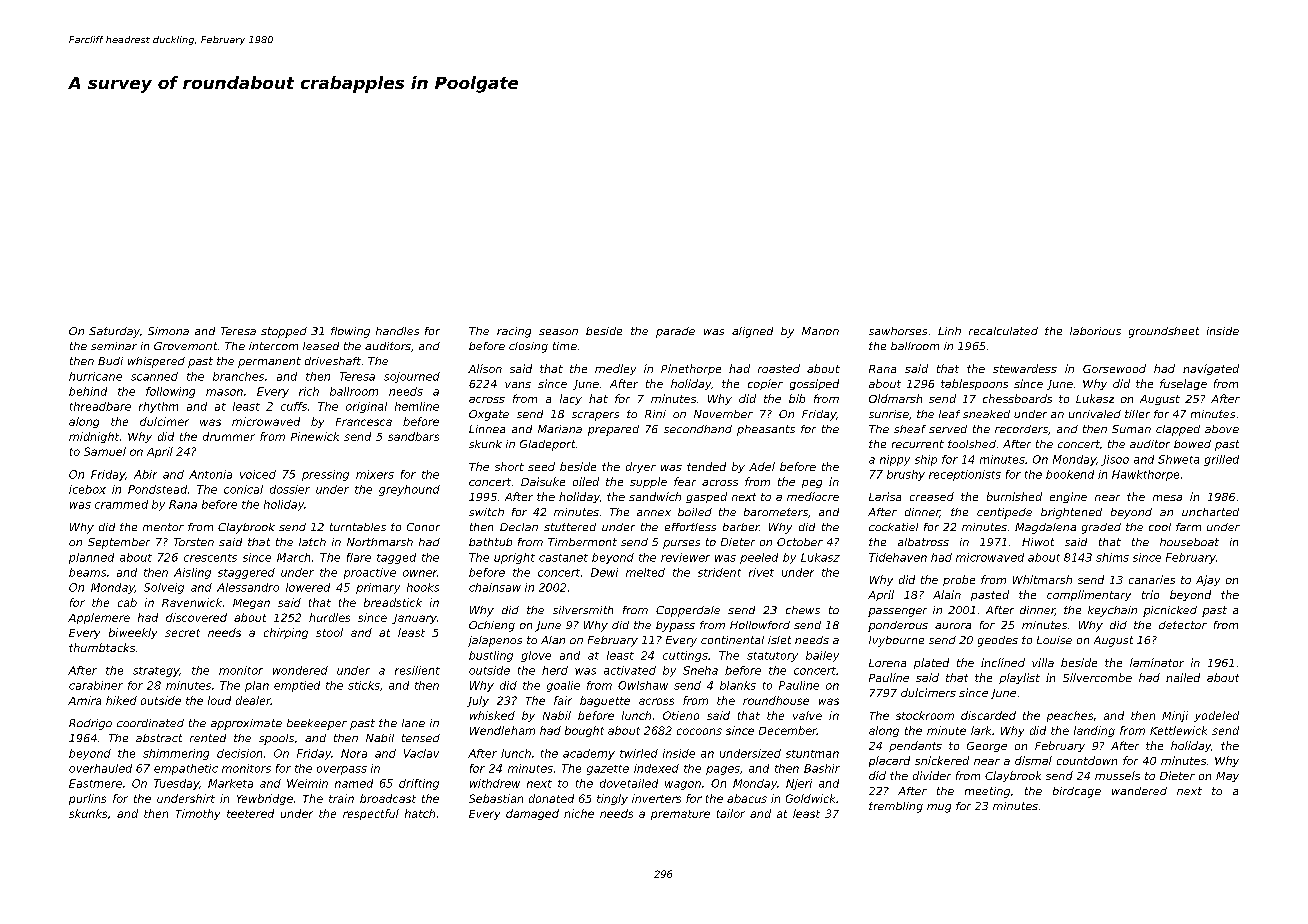  What do you see at coordinates (371, 814) in the page?
I see `respectful` at bounding box center [371, 814].
